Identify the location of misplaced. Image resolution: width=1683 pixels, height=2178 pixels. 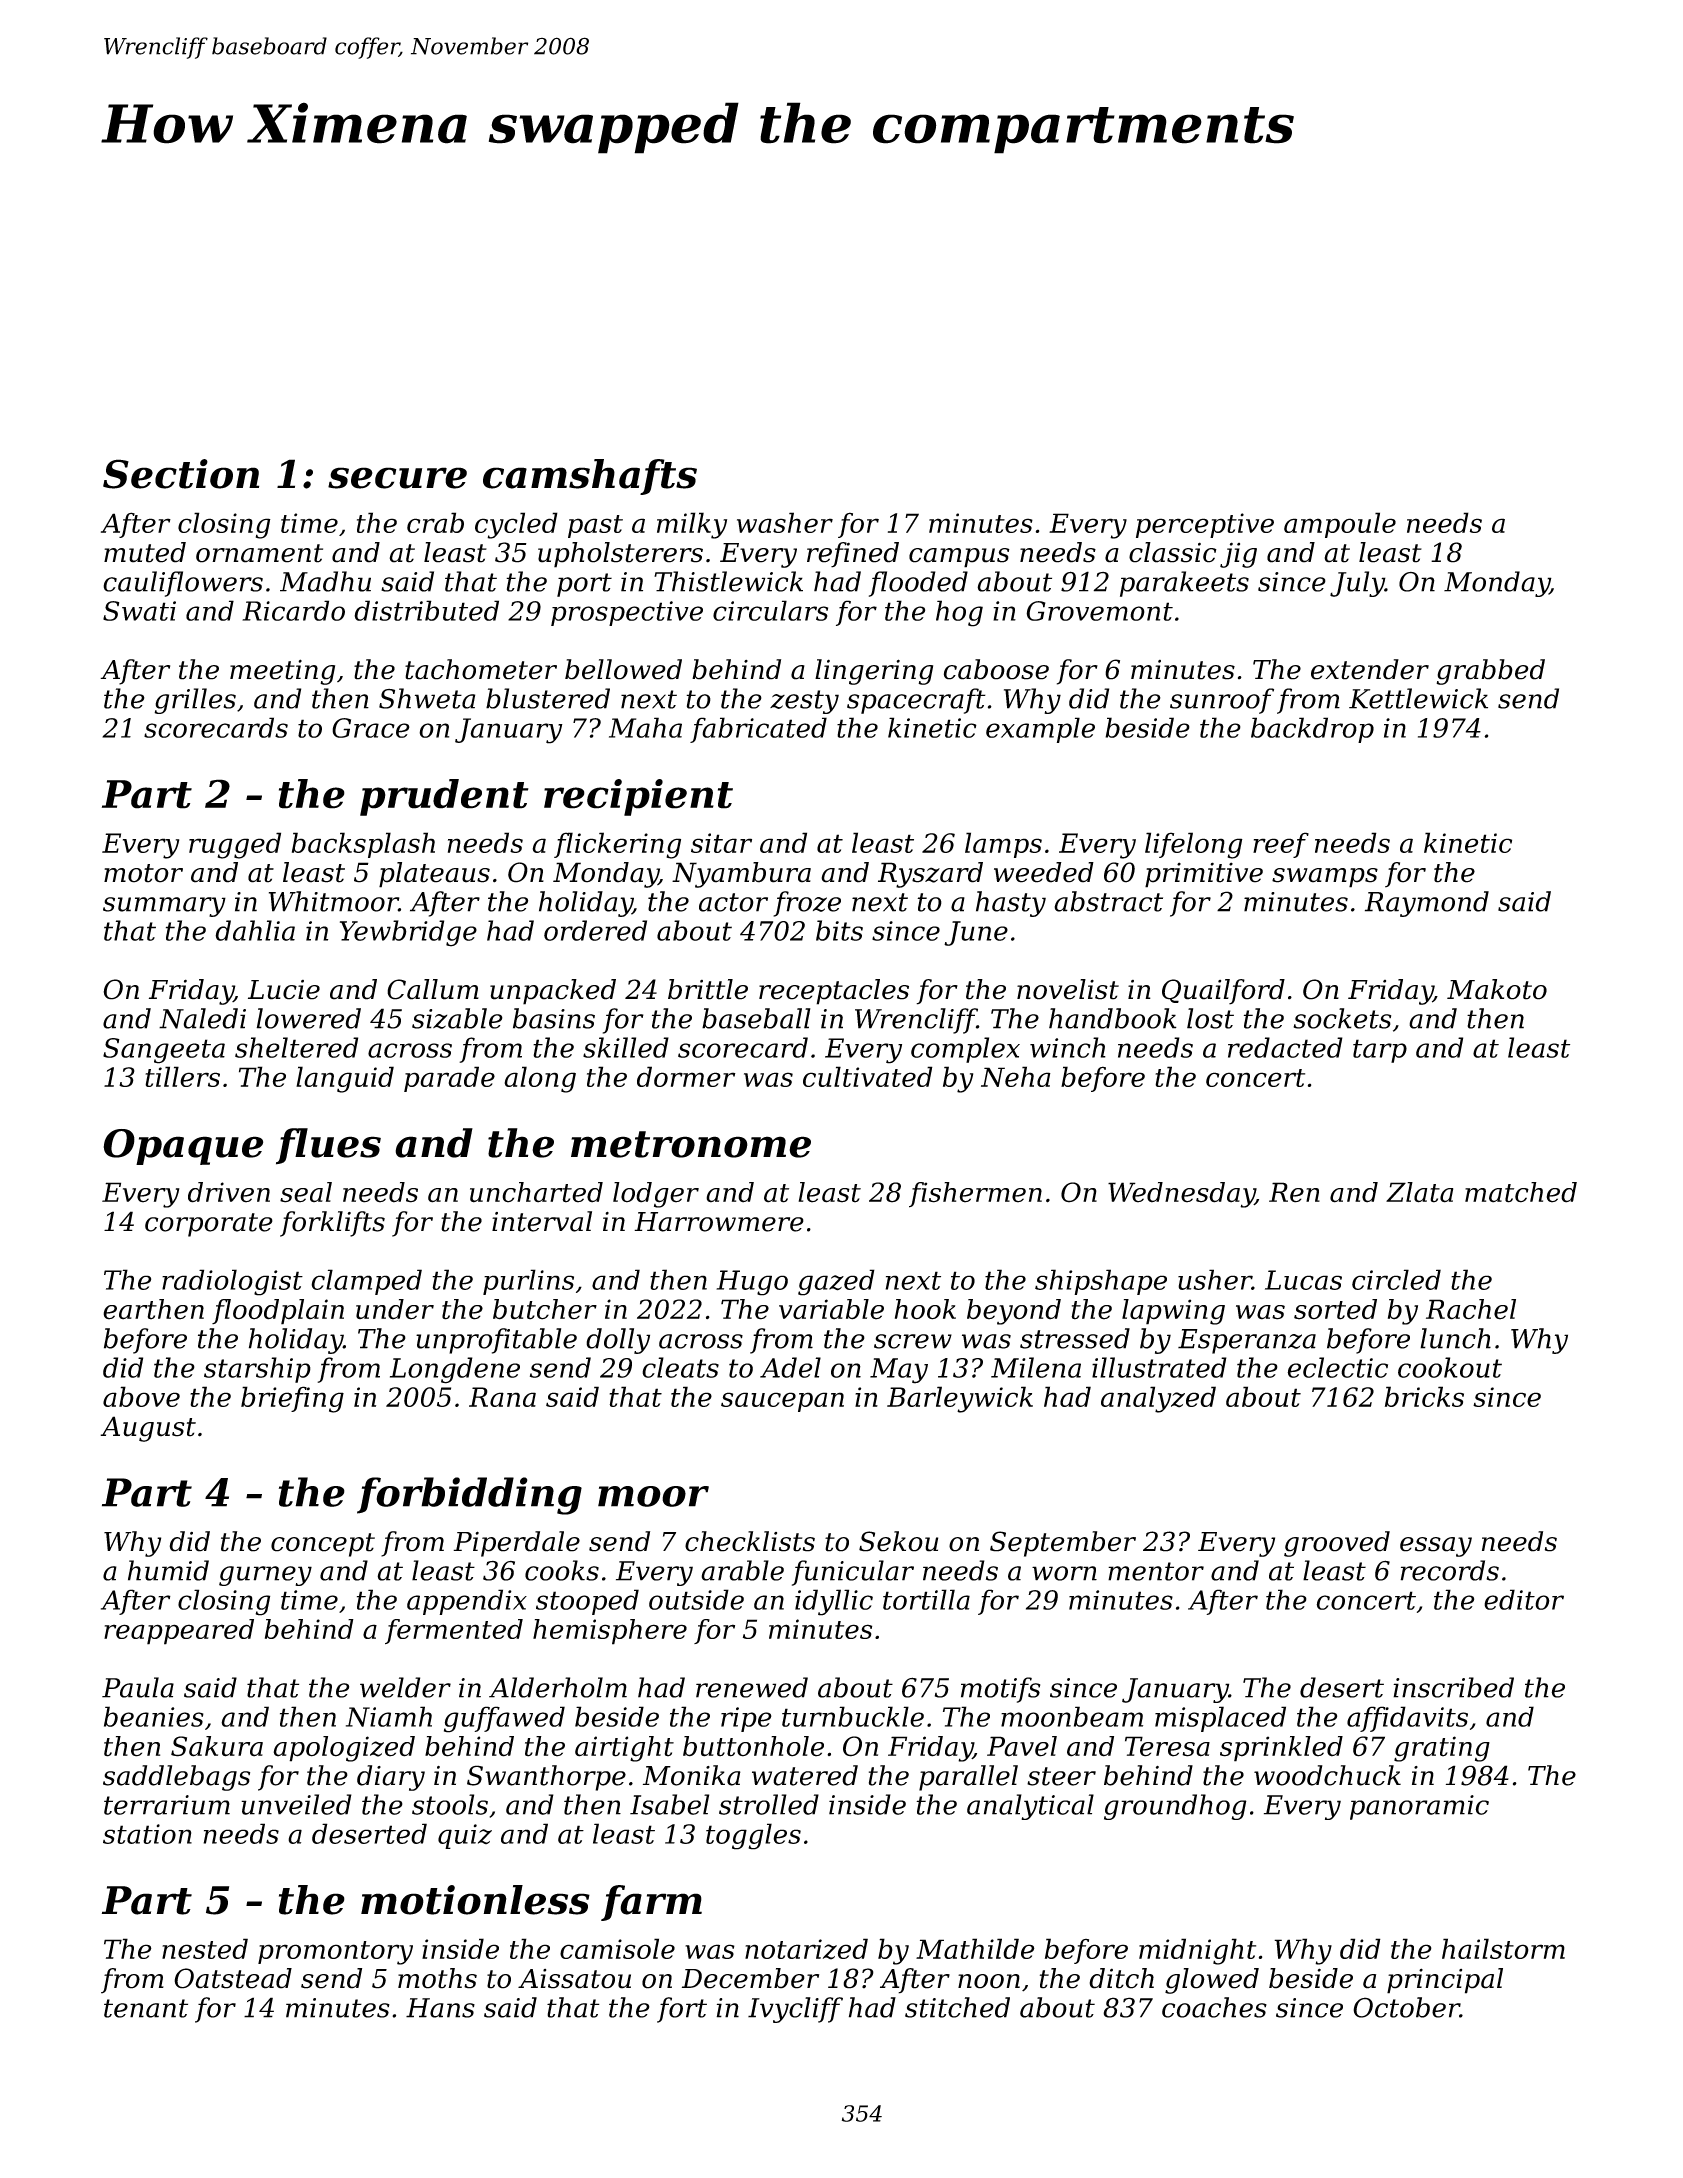
(1220, 1719).
